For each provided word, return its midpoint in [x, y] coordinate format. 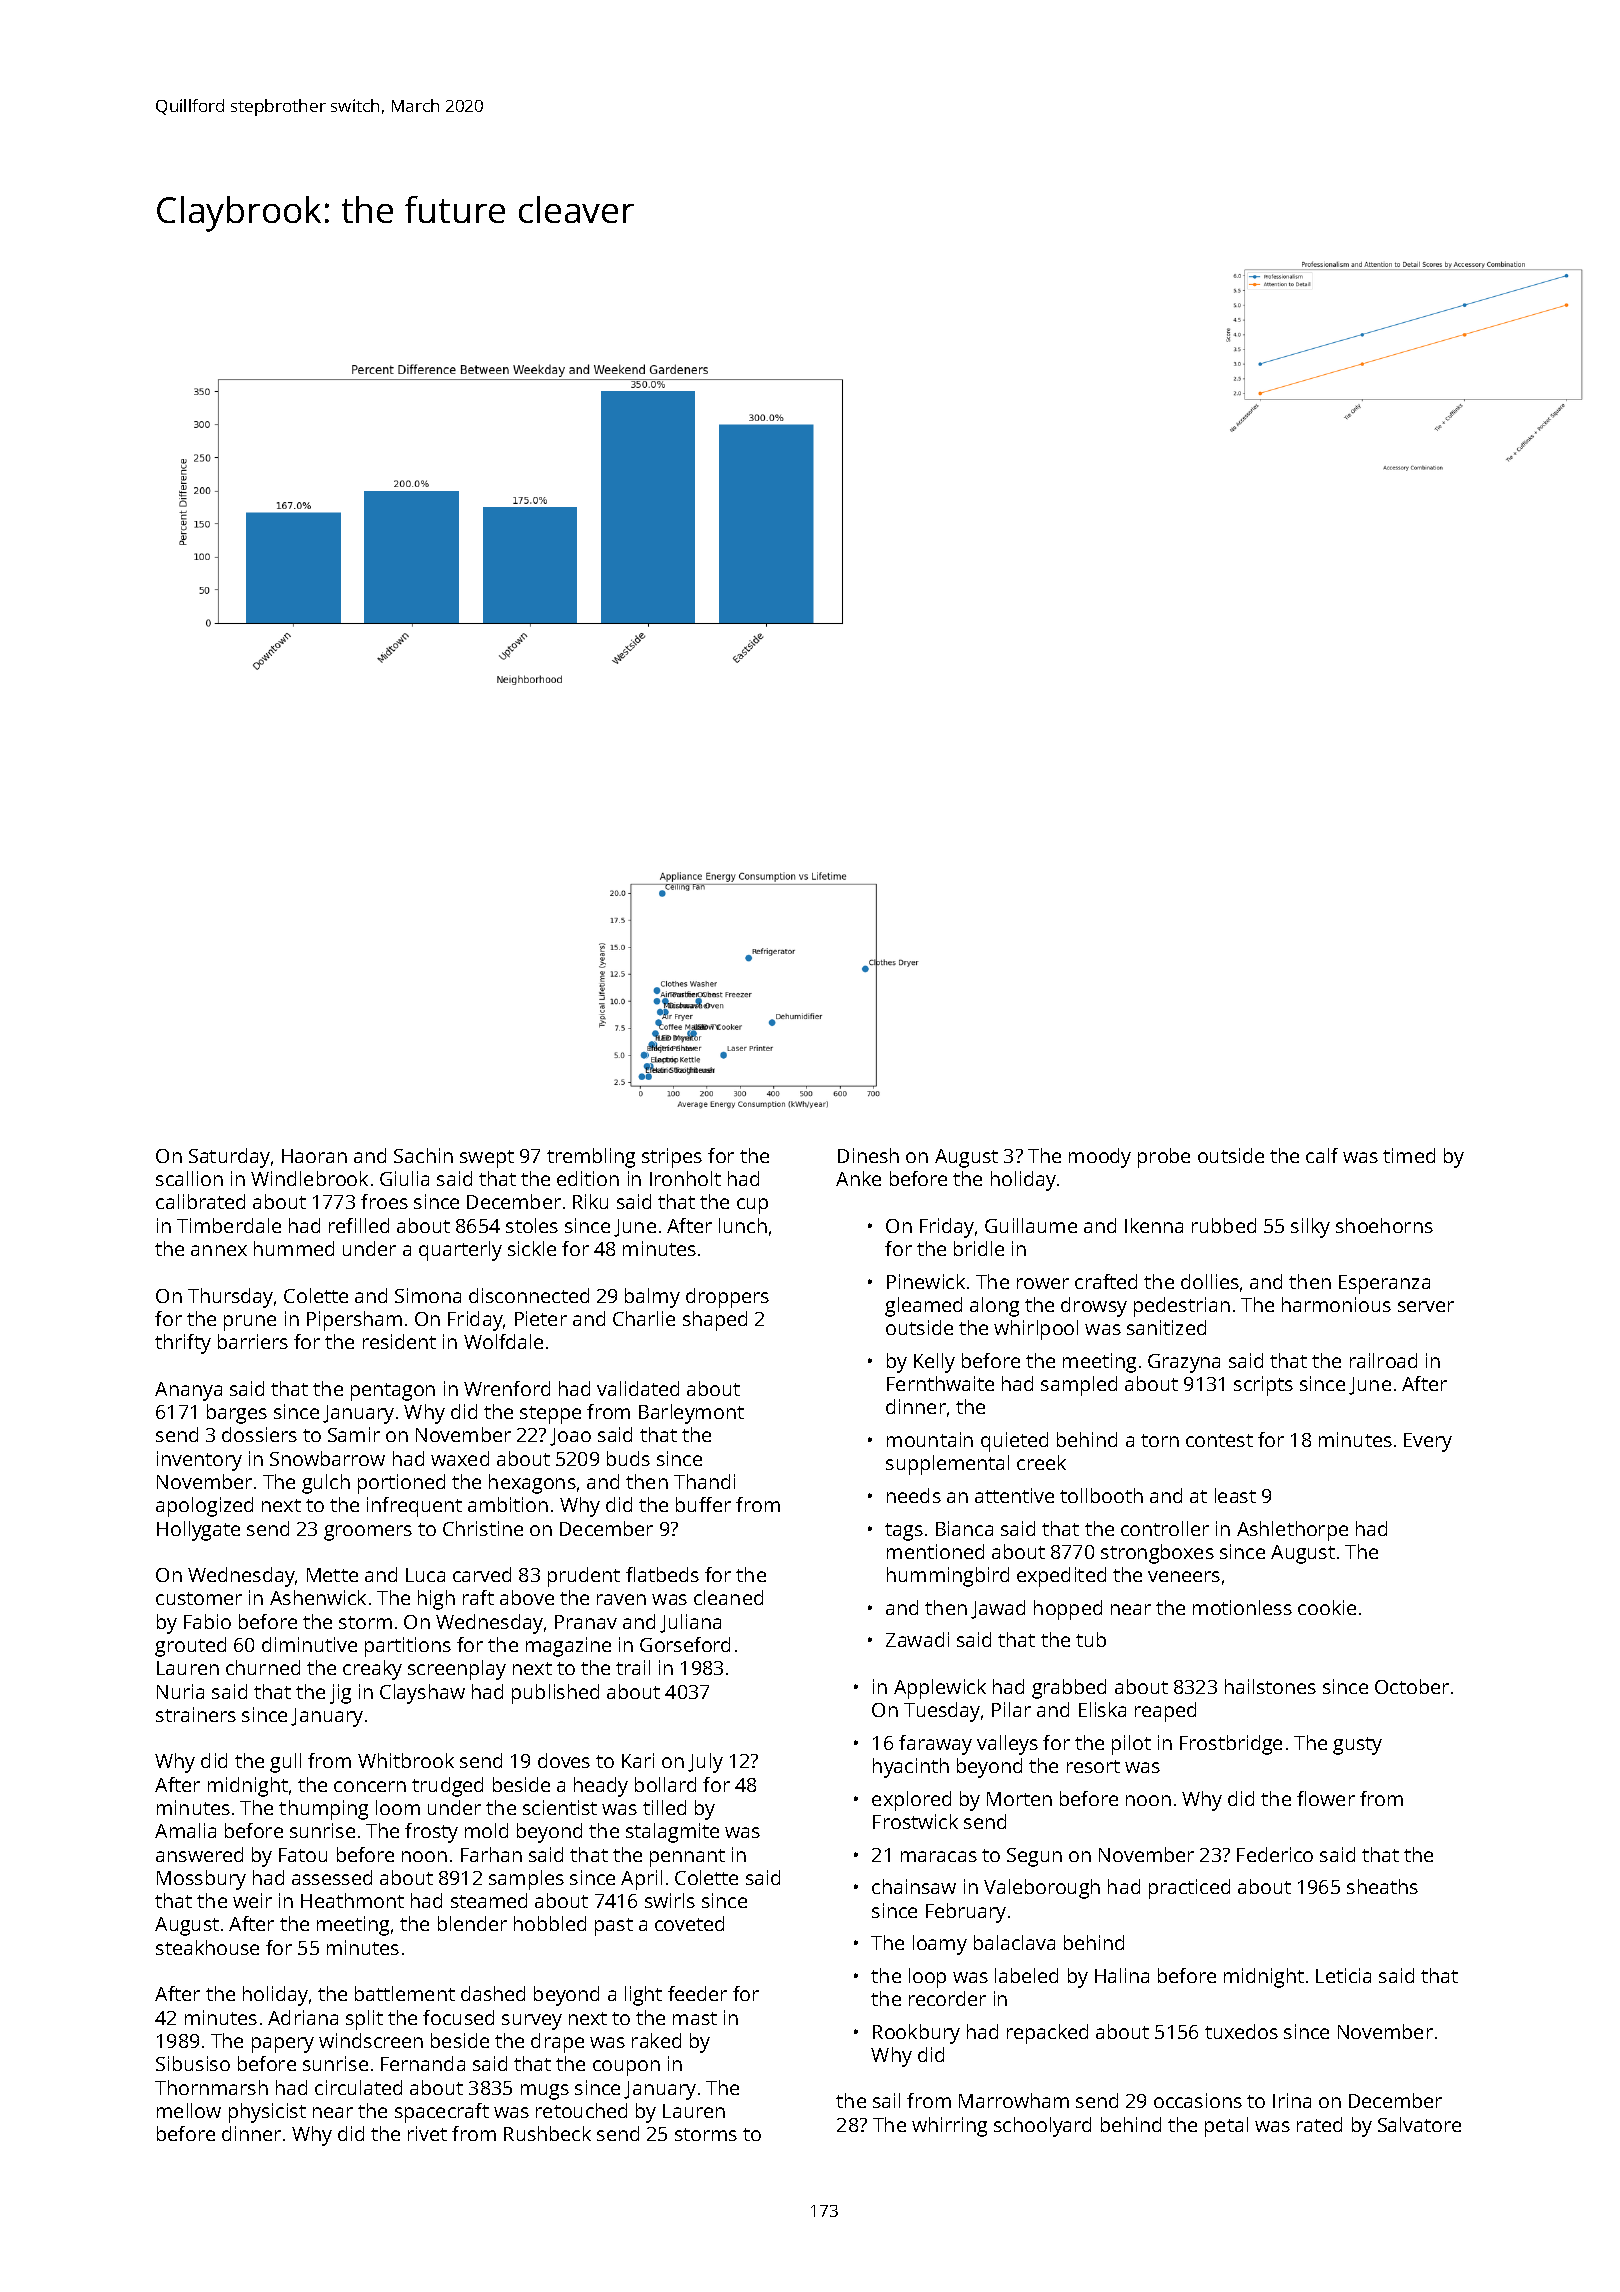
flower [1326, 1798]
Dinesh [868, 1155]
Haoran [314, 1156]
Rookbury [916, 2034]
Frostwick [915, 1821]
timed [1409, 1155]
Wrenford [507, 1388]
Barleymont [691, 1414]
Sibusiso [193, 2063]
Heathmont [352, 1900]
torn [1160, 1440]
